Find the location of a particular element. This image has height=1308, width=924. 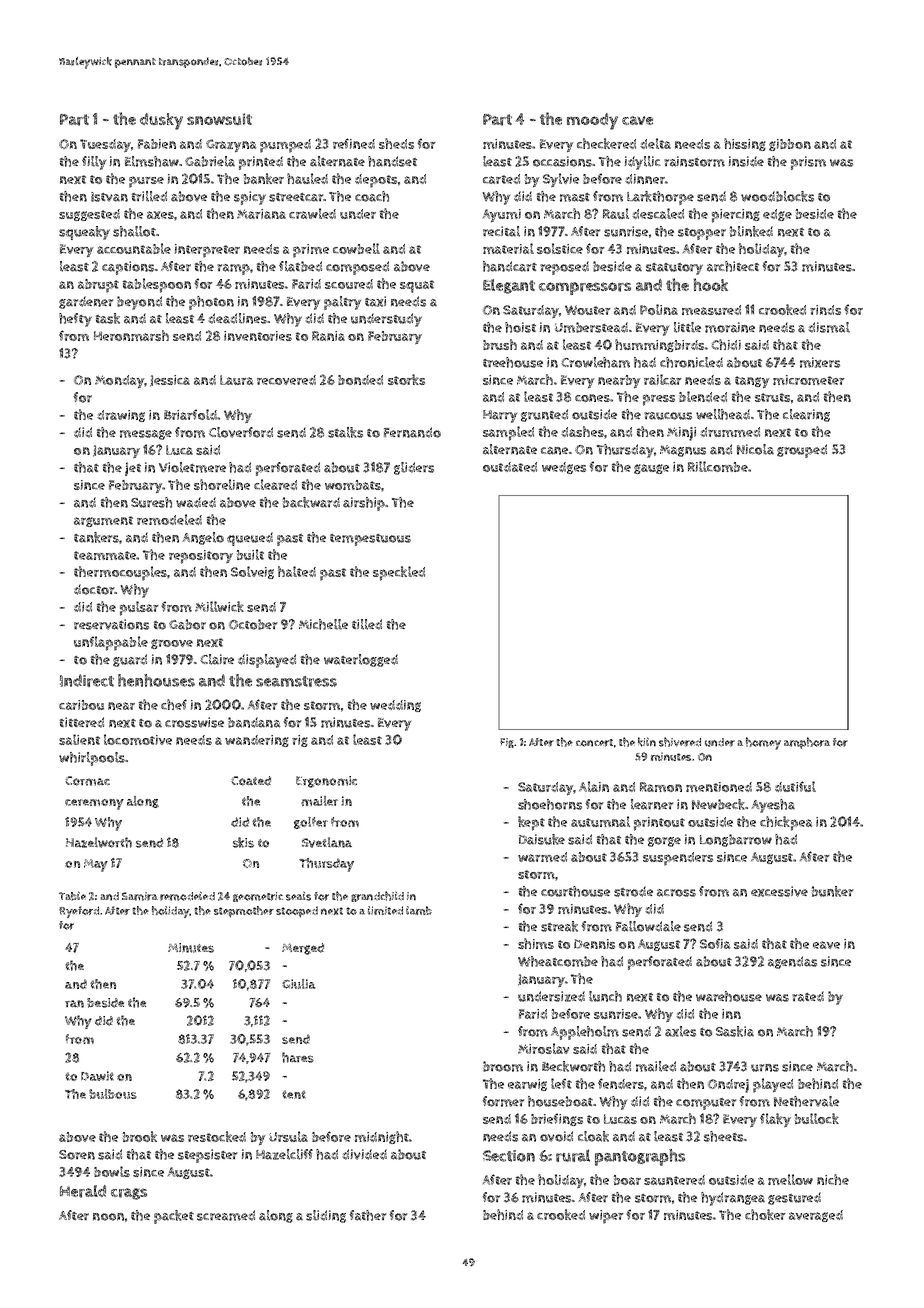

concert is located at coordinates (594, 743).
